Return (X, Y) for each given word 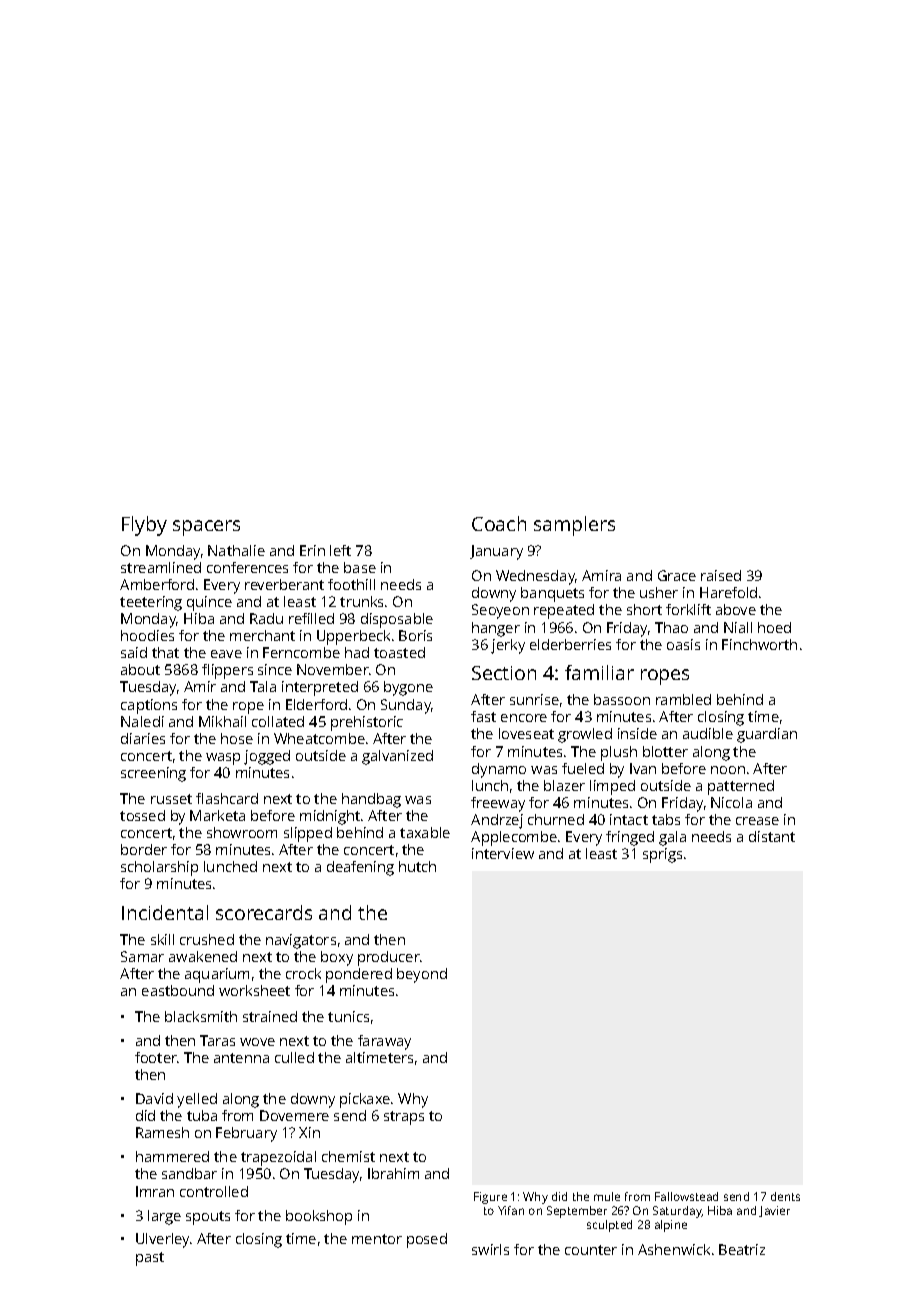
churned (556, 819)
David (154, 1098)
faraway (384, 1042)
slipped (308, 834)
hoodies (147, 635)
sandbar (189, 1173)
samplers (574, 526)
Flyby (144, 526)
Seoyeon (500, 611)
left (340, 550)
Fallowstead (686, 1196)
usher (659, 592)
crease (757, 821)
